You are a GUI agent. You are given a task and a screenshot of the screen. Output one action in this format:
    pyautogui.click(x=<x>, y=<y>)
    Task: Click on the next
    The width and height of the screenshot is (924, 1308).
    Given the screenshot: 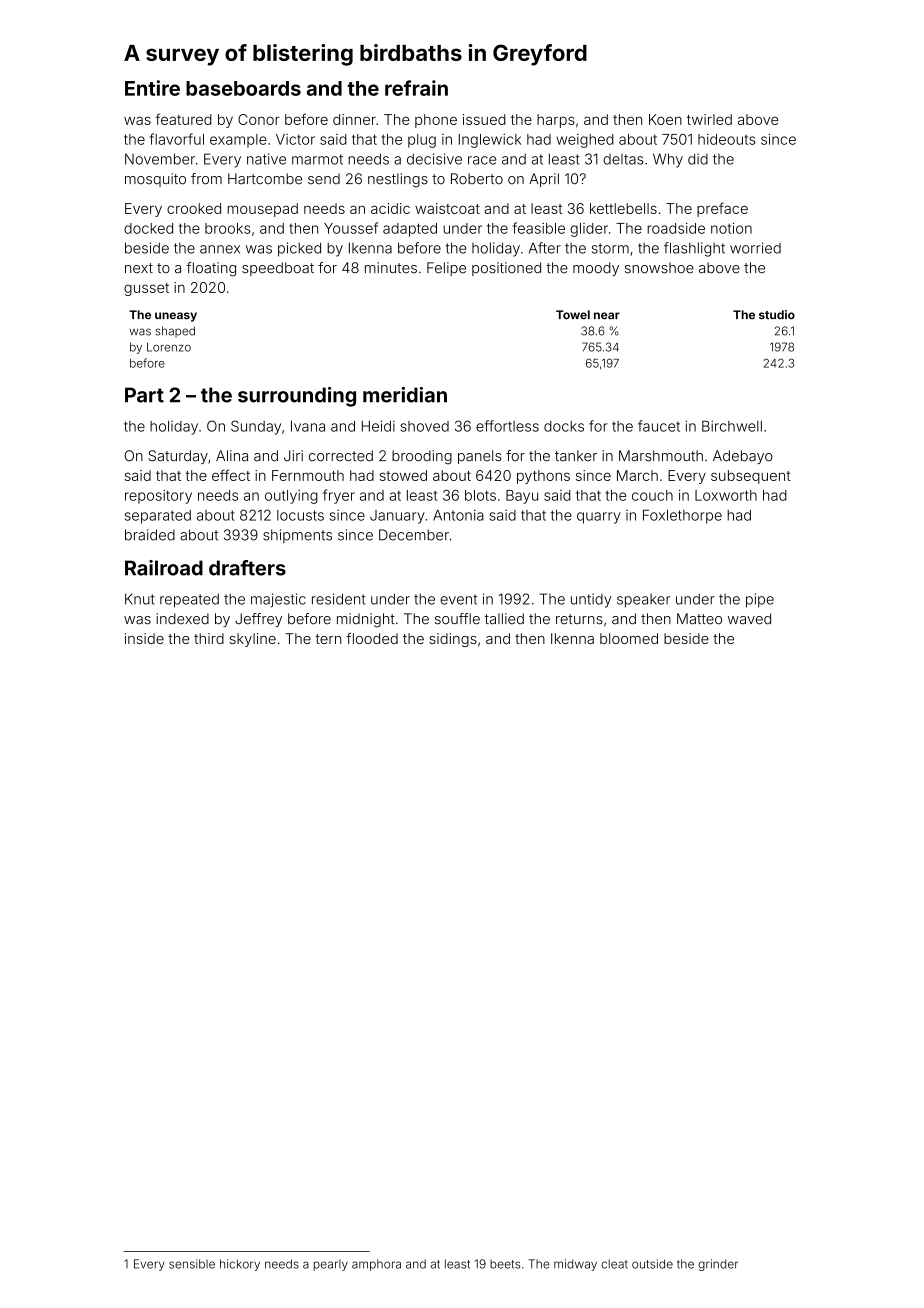 What is the action you would take?
    pyautogui.click(x=139, y=268)
